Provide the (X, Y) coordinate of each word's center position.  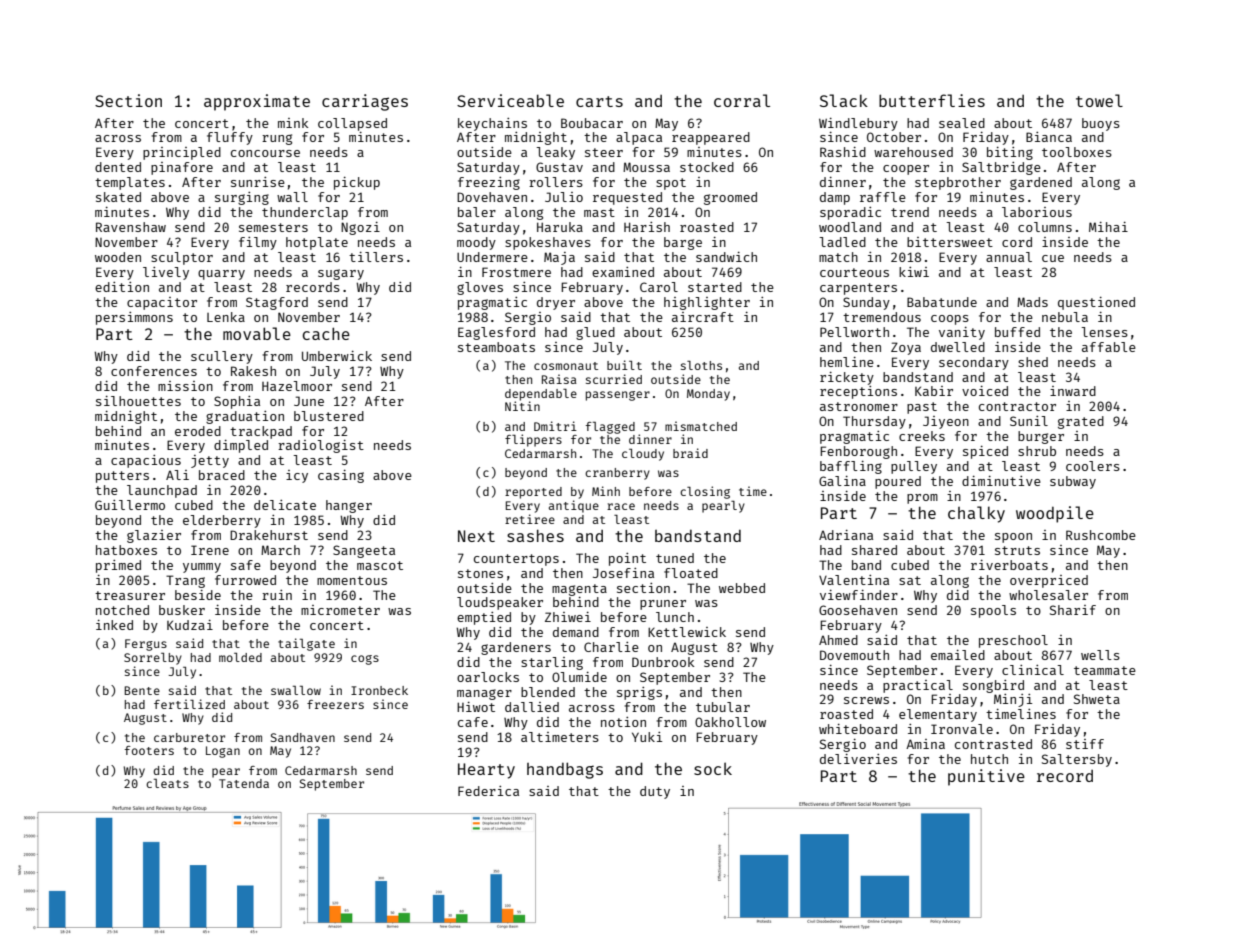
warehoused (913, 152)
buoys (1101, 124)
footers (149, 750)
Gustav (559, 167)
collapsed (352, 124)
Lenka (226, 317)
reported (533, 493)
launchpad (162, 491)
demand (576, 632)
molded (240, 657)
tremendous (882, 317)
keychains (492, 124)
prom (922, 499)
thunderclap (305, 213)
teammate (1105, 670)
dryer (556, 303)
